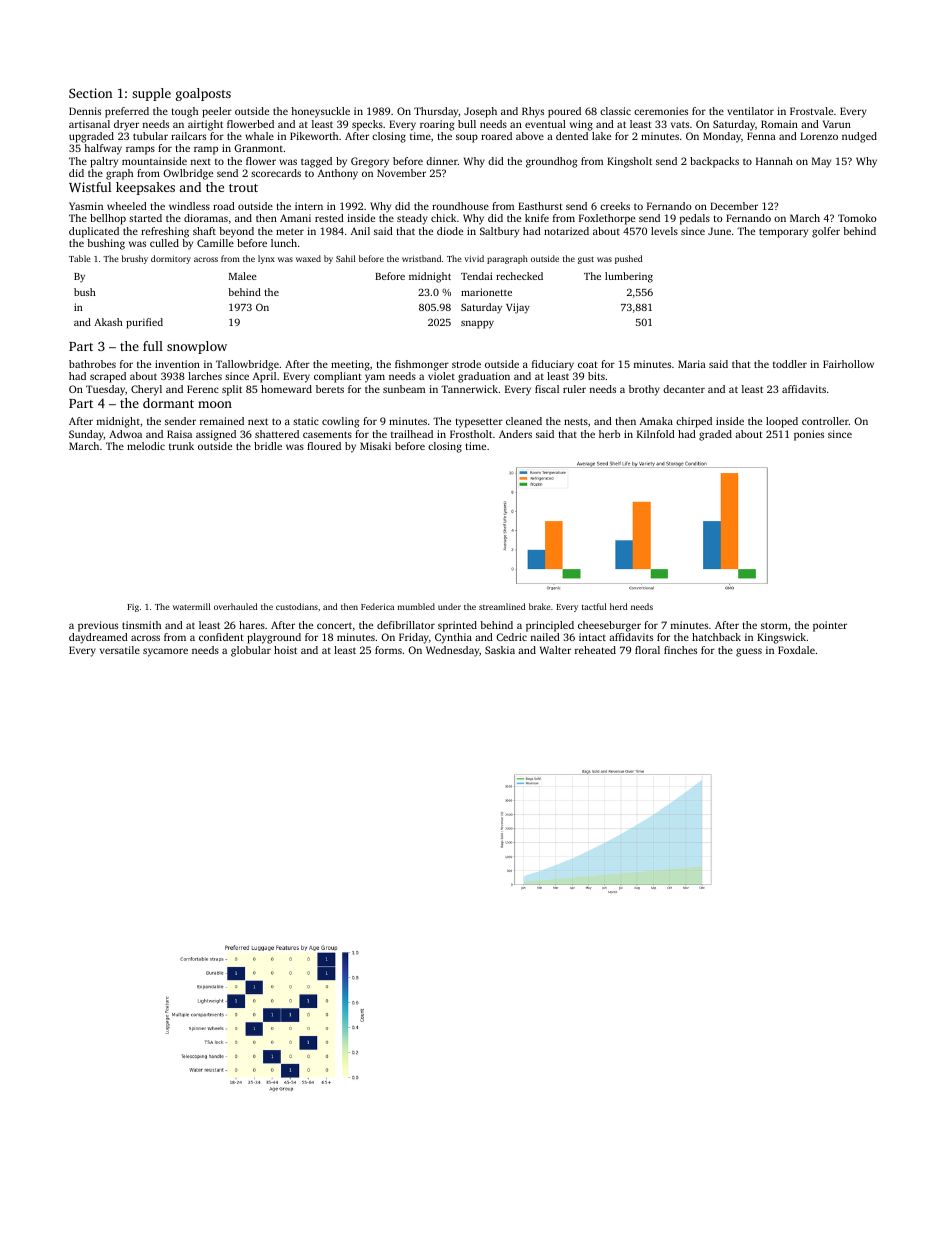  What do you see at coordinates (450, 231) in the page?
I see `diode` at bounding box center [450, 231].
